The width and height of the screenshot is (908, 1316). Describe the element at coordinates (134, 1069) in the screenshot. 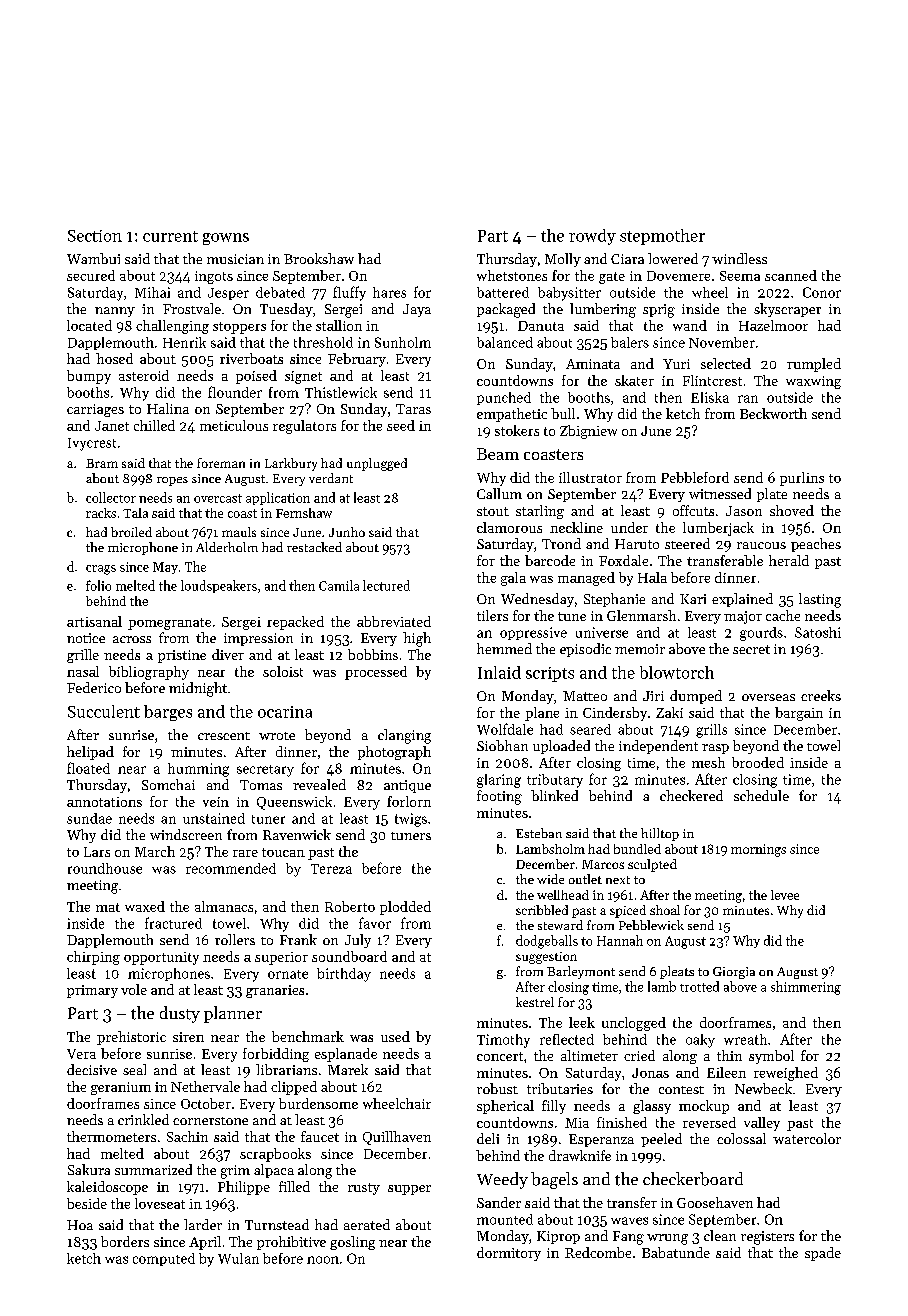

I see `seal` at that location.
